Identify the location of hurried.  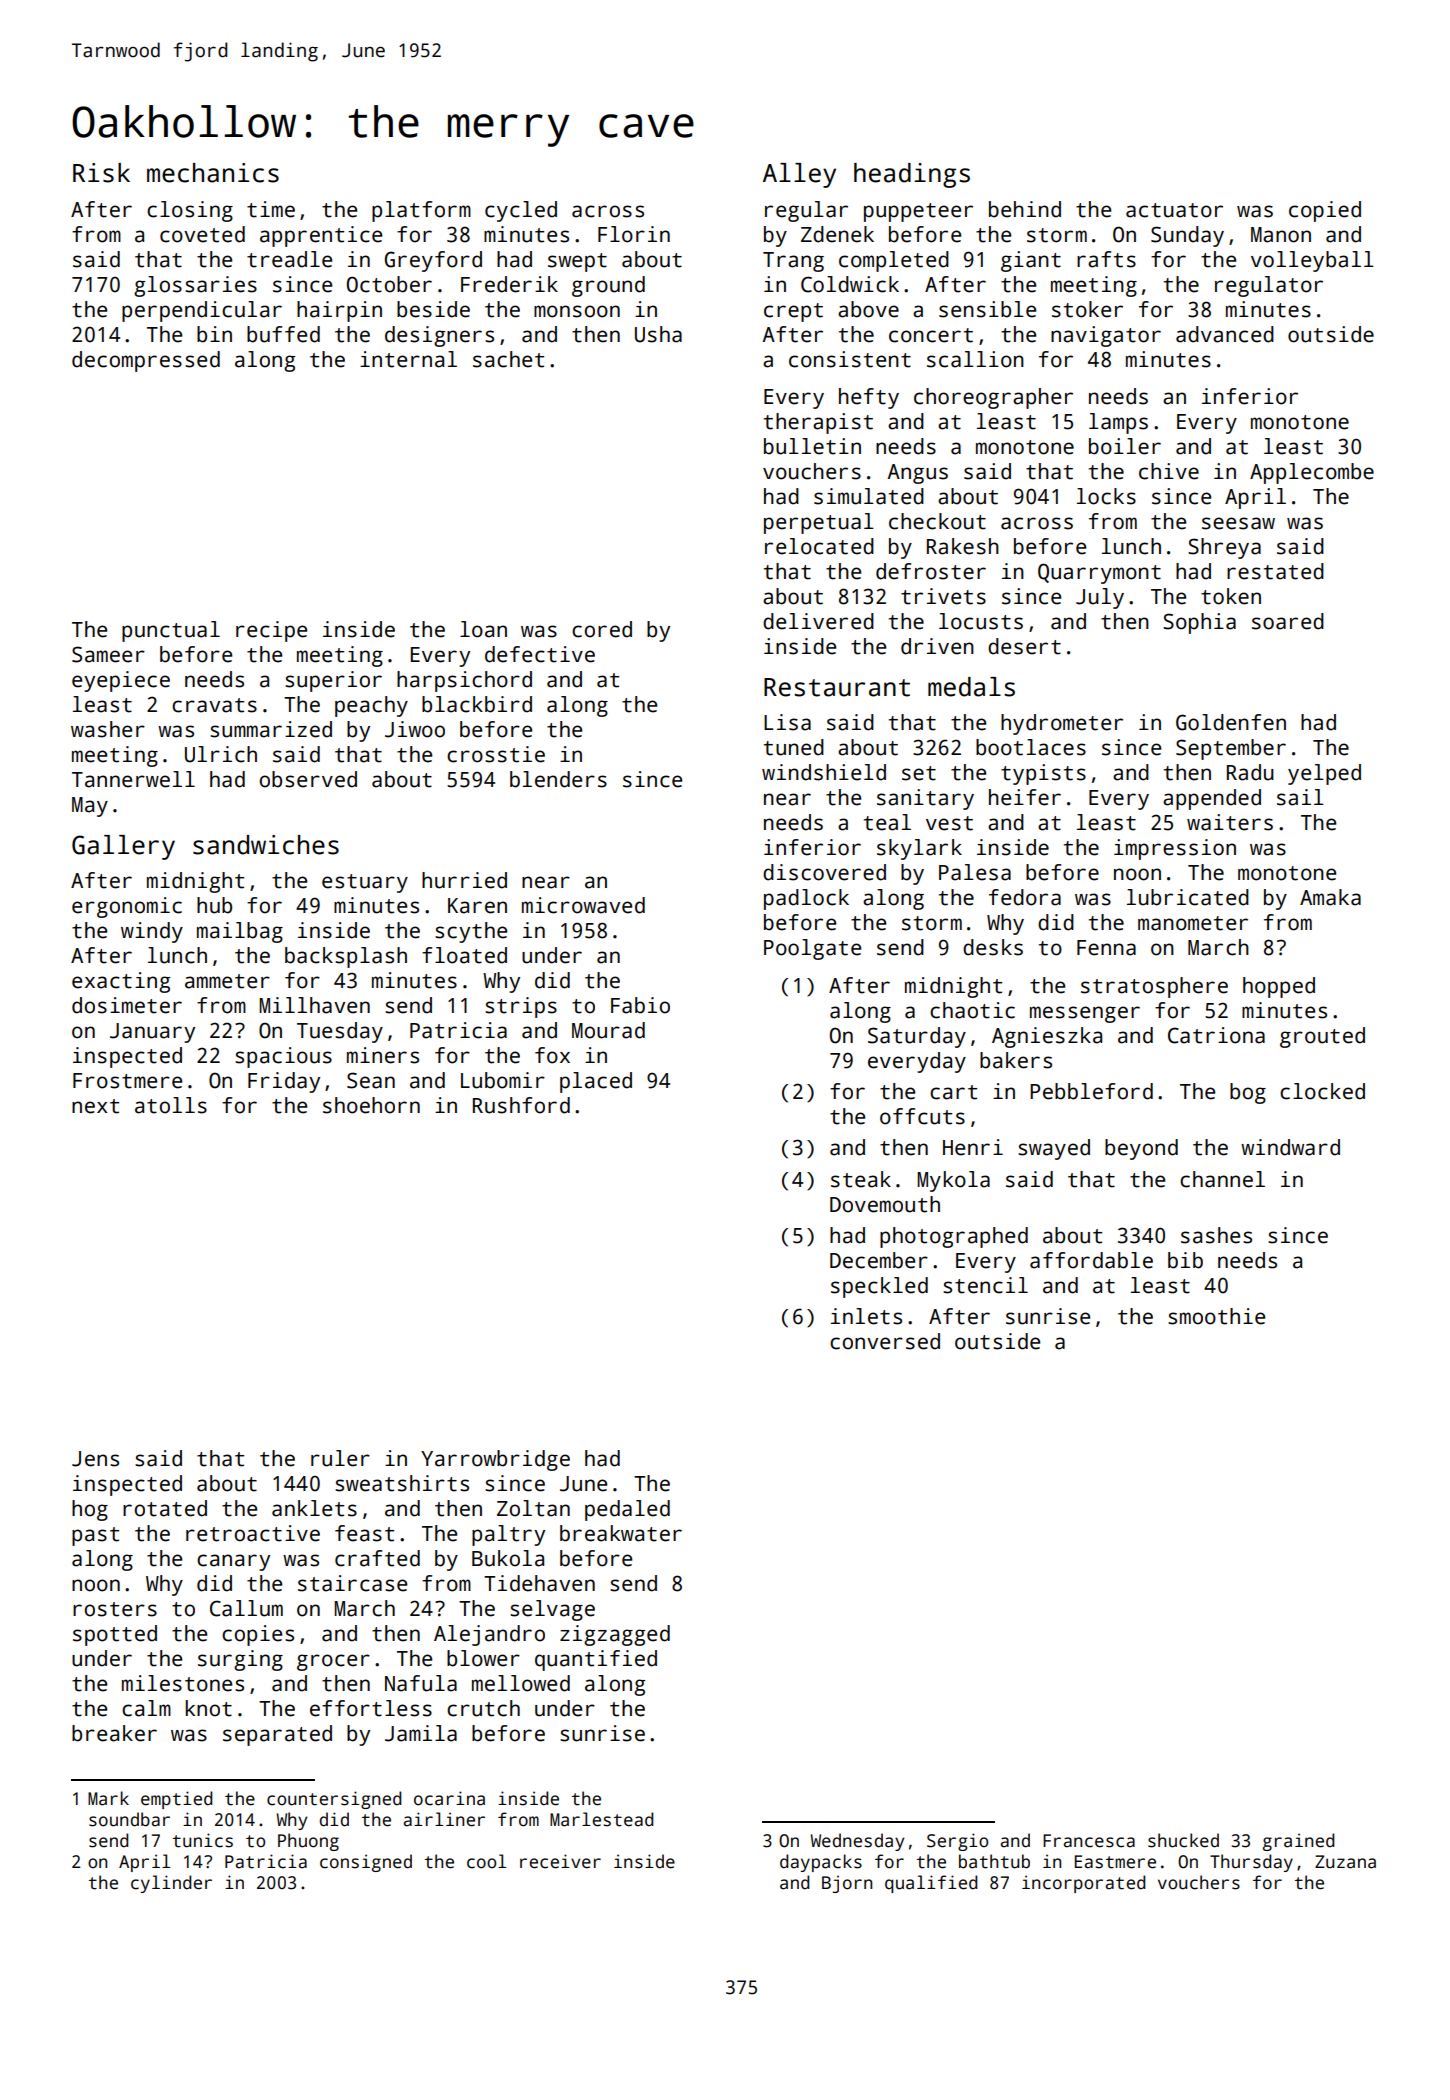
(464, 880).
